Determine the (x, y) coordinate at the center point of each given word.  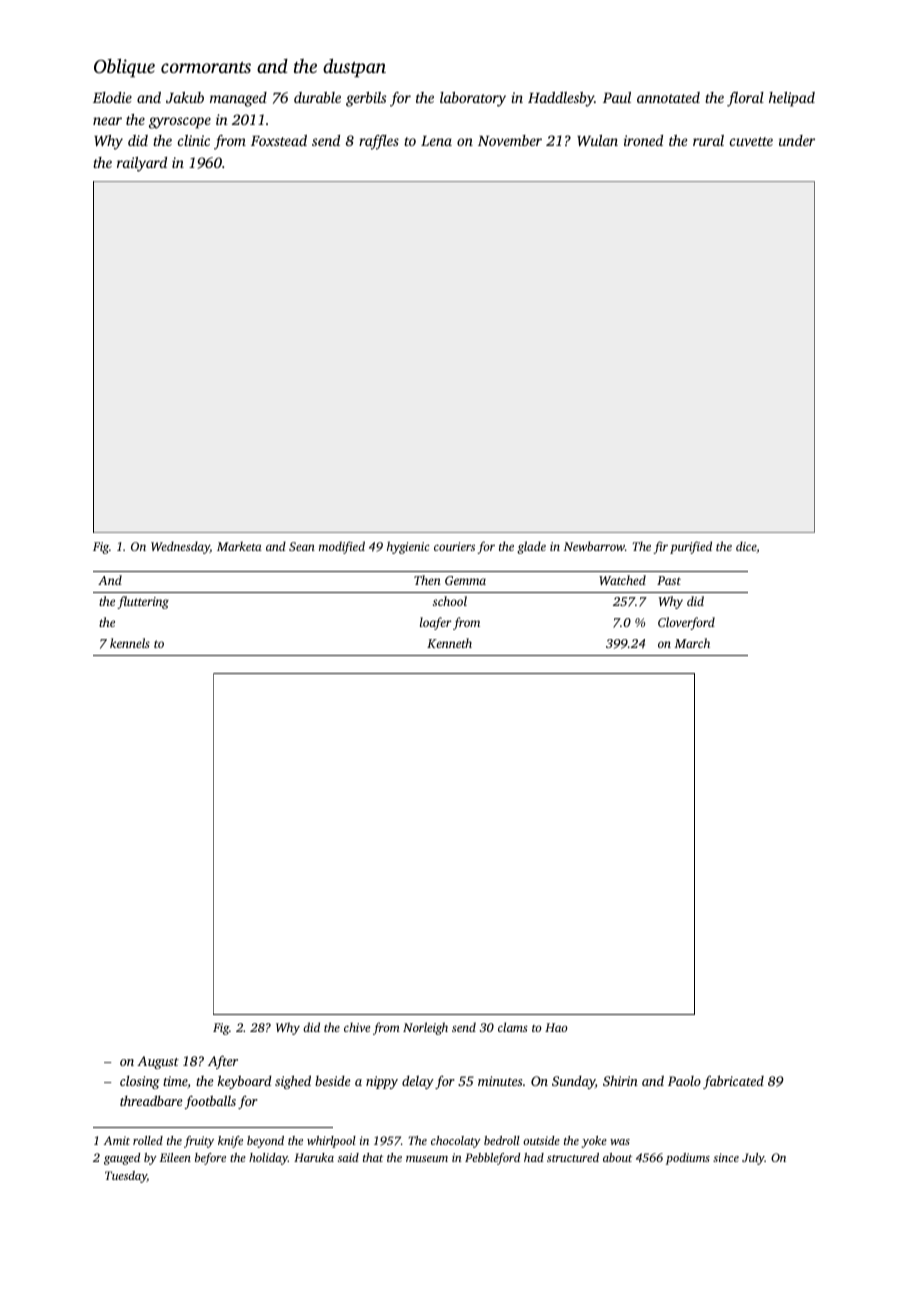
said (348, 1157)
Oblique (124, 68)
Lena (436, 141)
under (797, 140)
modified (342, 547)
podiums (688, 1159)
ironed (643, 140)
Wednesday (180, 547)
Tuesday (126, 1177)
